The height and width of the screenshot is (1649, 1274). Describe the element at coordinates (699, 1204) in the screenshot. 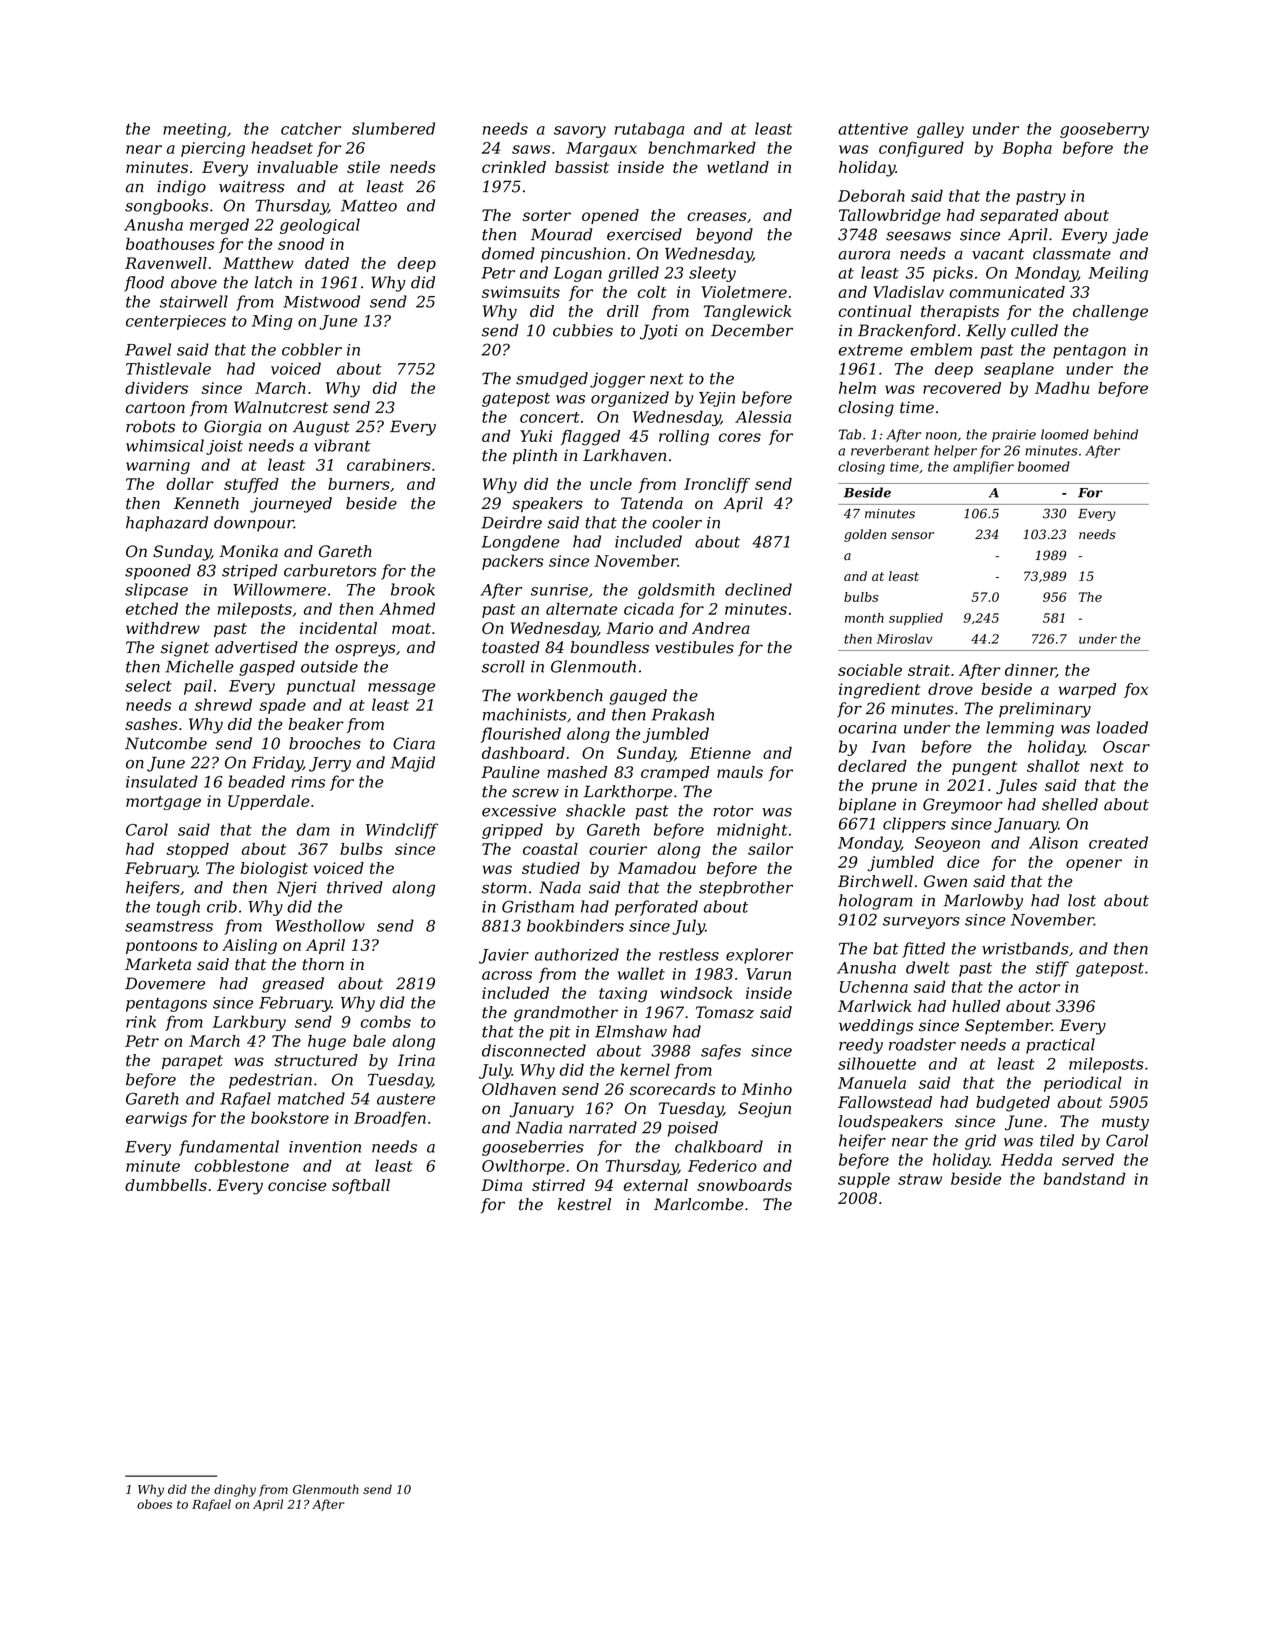

I see `Marlcombe` at that location.
